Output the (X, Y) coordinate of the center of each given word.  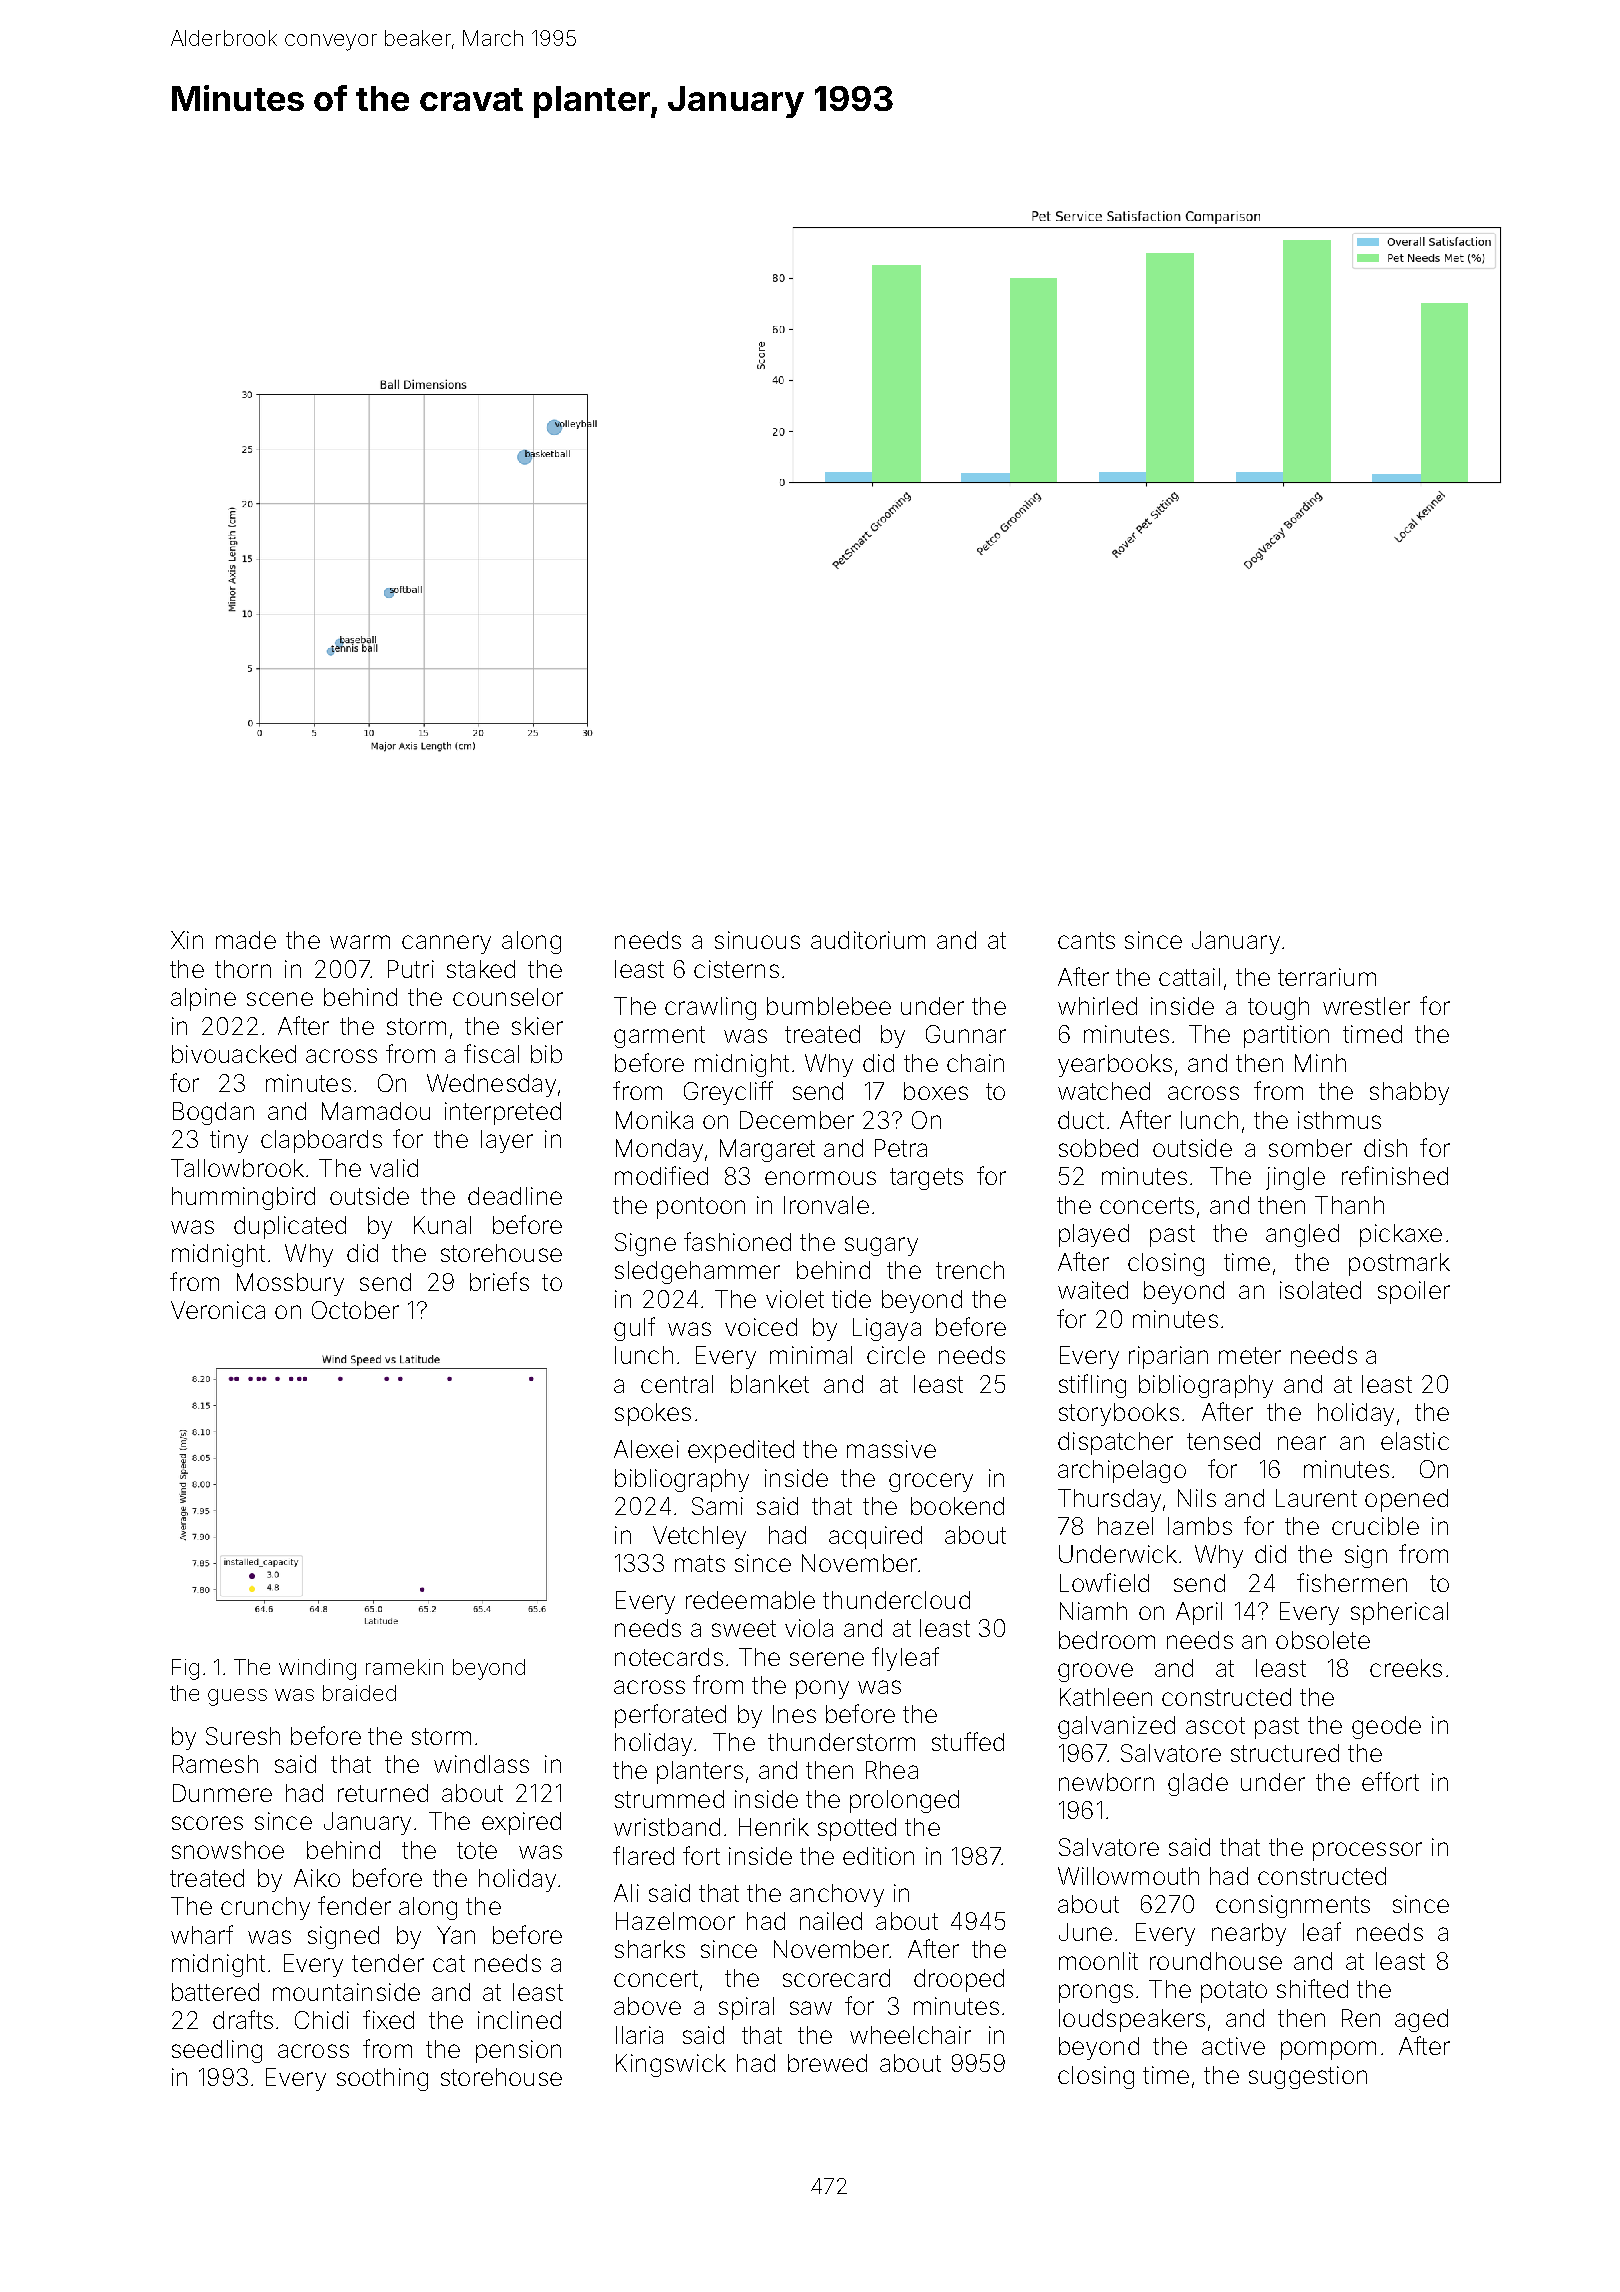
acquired (875, 1537)
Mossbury (290, 1284)
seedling (217, 2051)
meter (1250, 1355)
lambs (1200, 1526)
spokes (653, 1414)
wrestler (1366, 1006)
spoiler (1414, 1292)
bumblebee (829, 1006)
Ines (794, 1714)
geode (1386, 1727)
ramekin (404, 1667)
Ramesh (215, 1764)
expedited (741, 1451)
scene (280, 999)
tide (851, 1299)
